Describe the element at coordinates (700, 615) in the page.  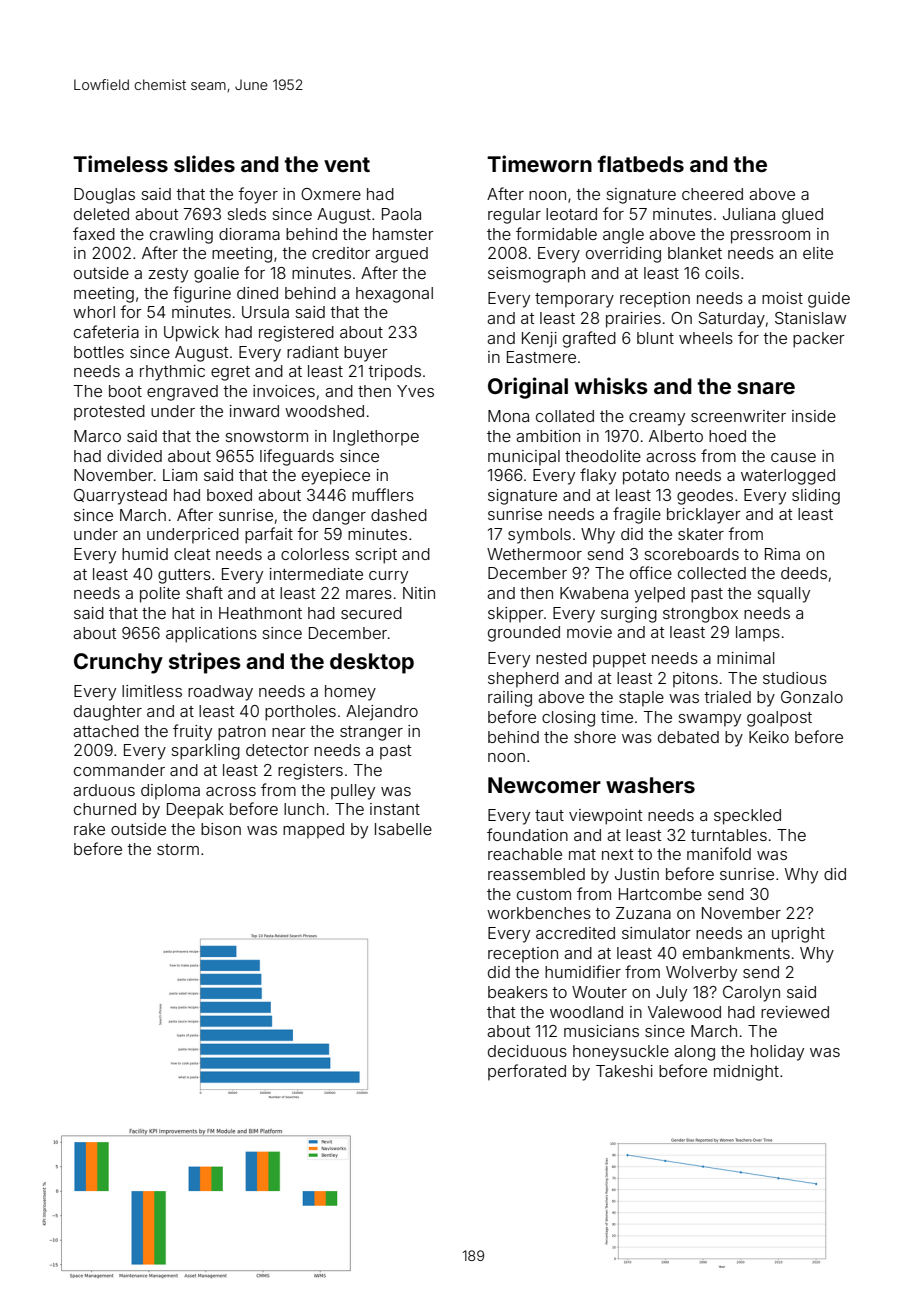
I see `strongbox` at that location.
